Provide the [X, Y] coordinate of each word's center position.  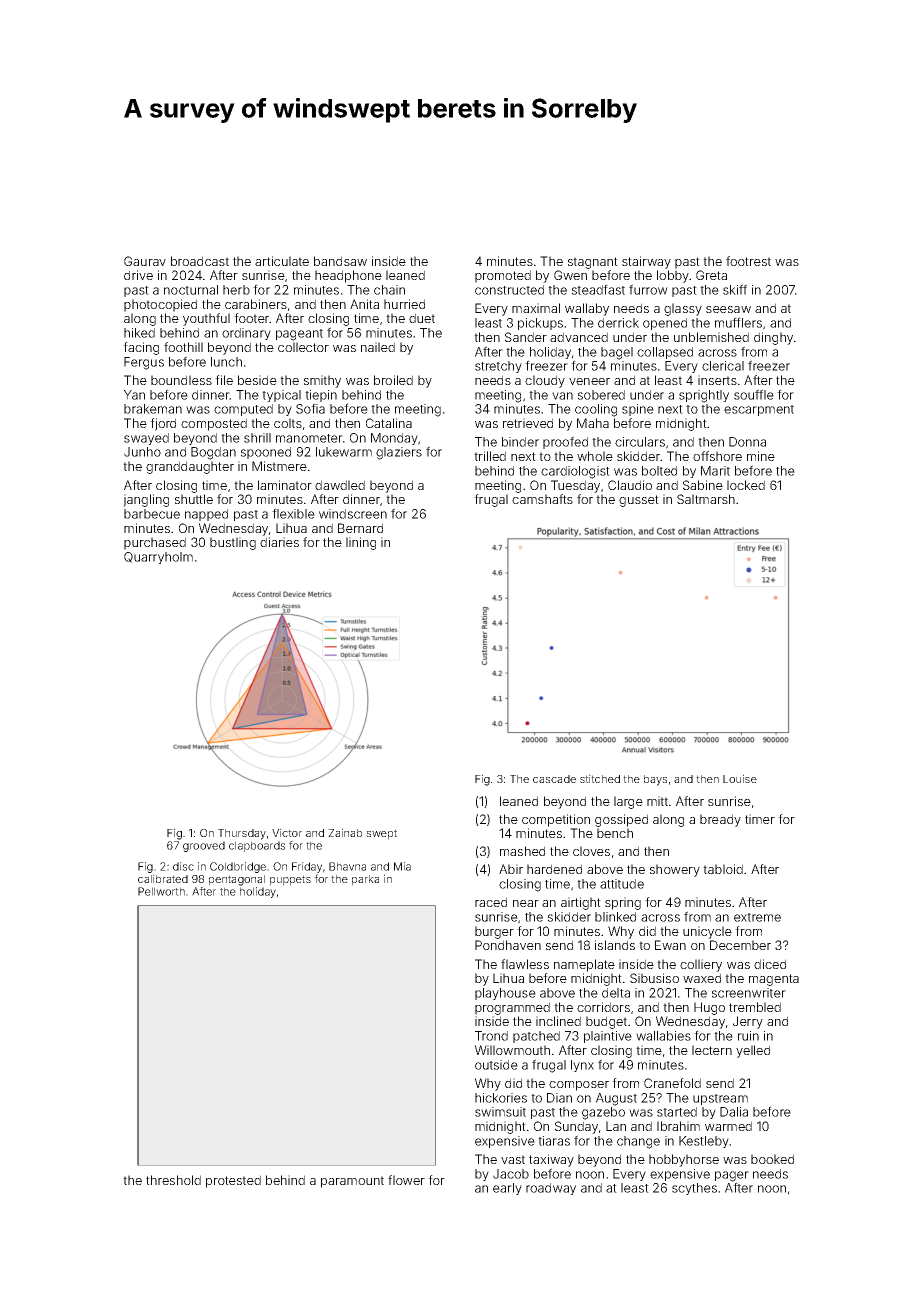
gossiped [621, 820]
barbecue [152, 514]
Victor [287, 832]
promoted [503, 276]
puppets [290, 880]
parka [365, 880]
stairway [646, 262]
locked [746, 485]
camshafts [542, 499]
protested [233, 1181]
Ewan [670, 945]
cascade [554, 779]
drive [138, 275]
